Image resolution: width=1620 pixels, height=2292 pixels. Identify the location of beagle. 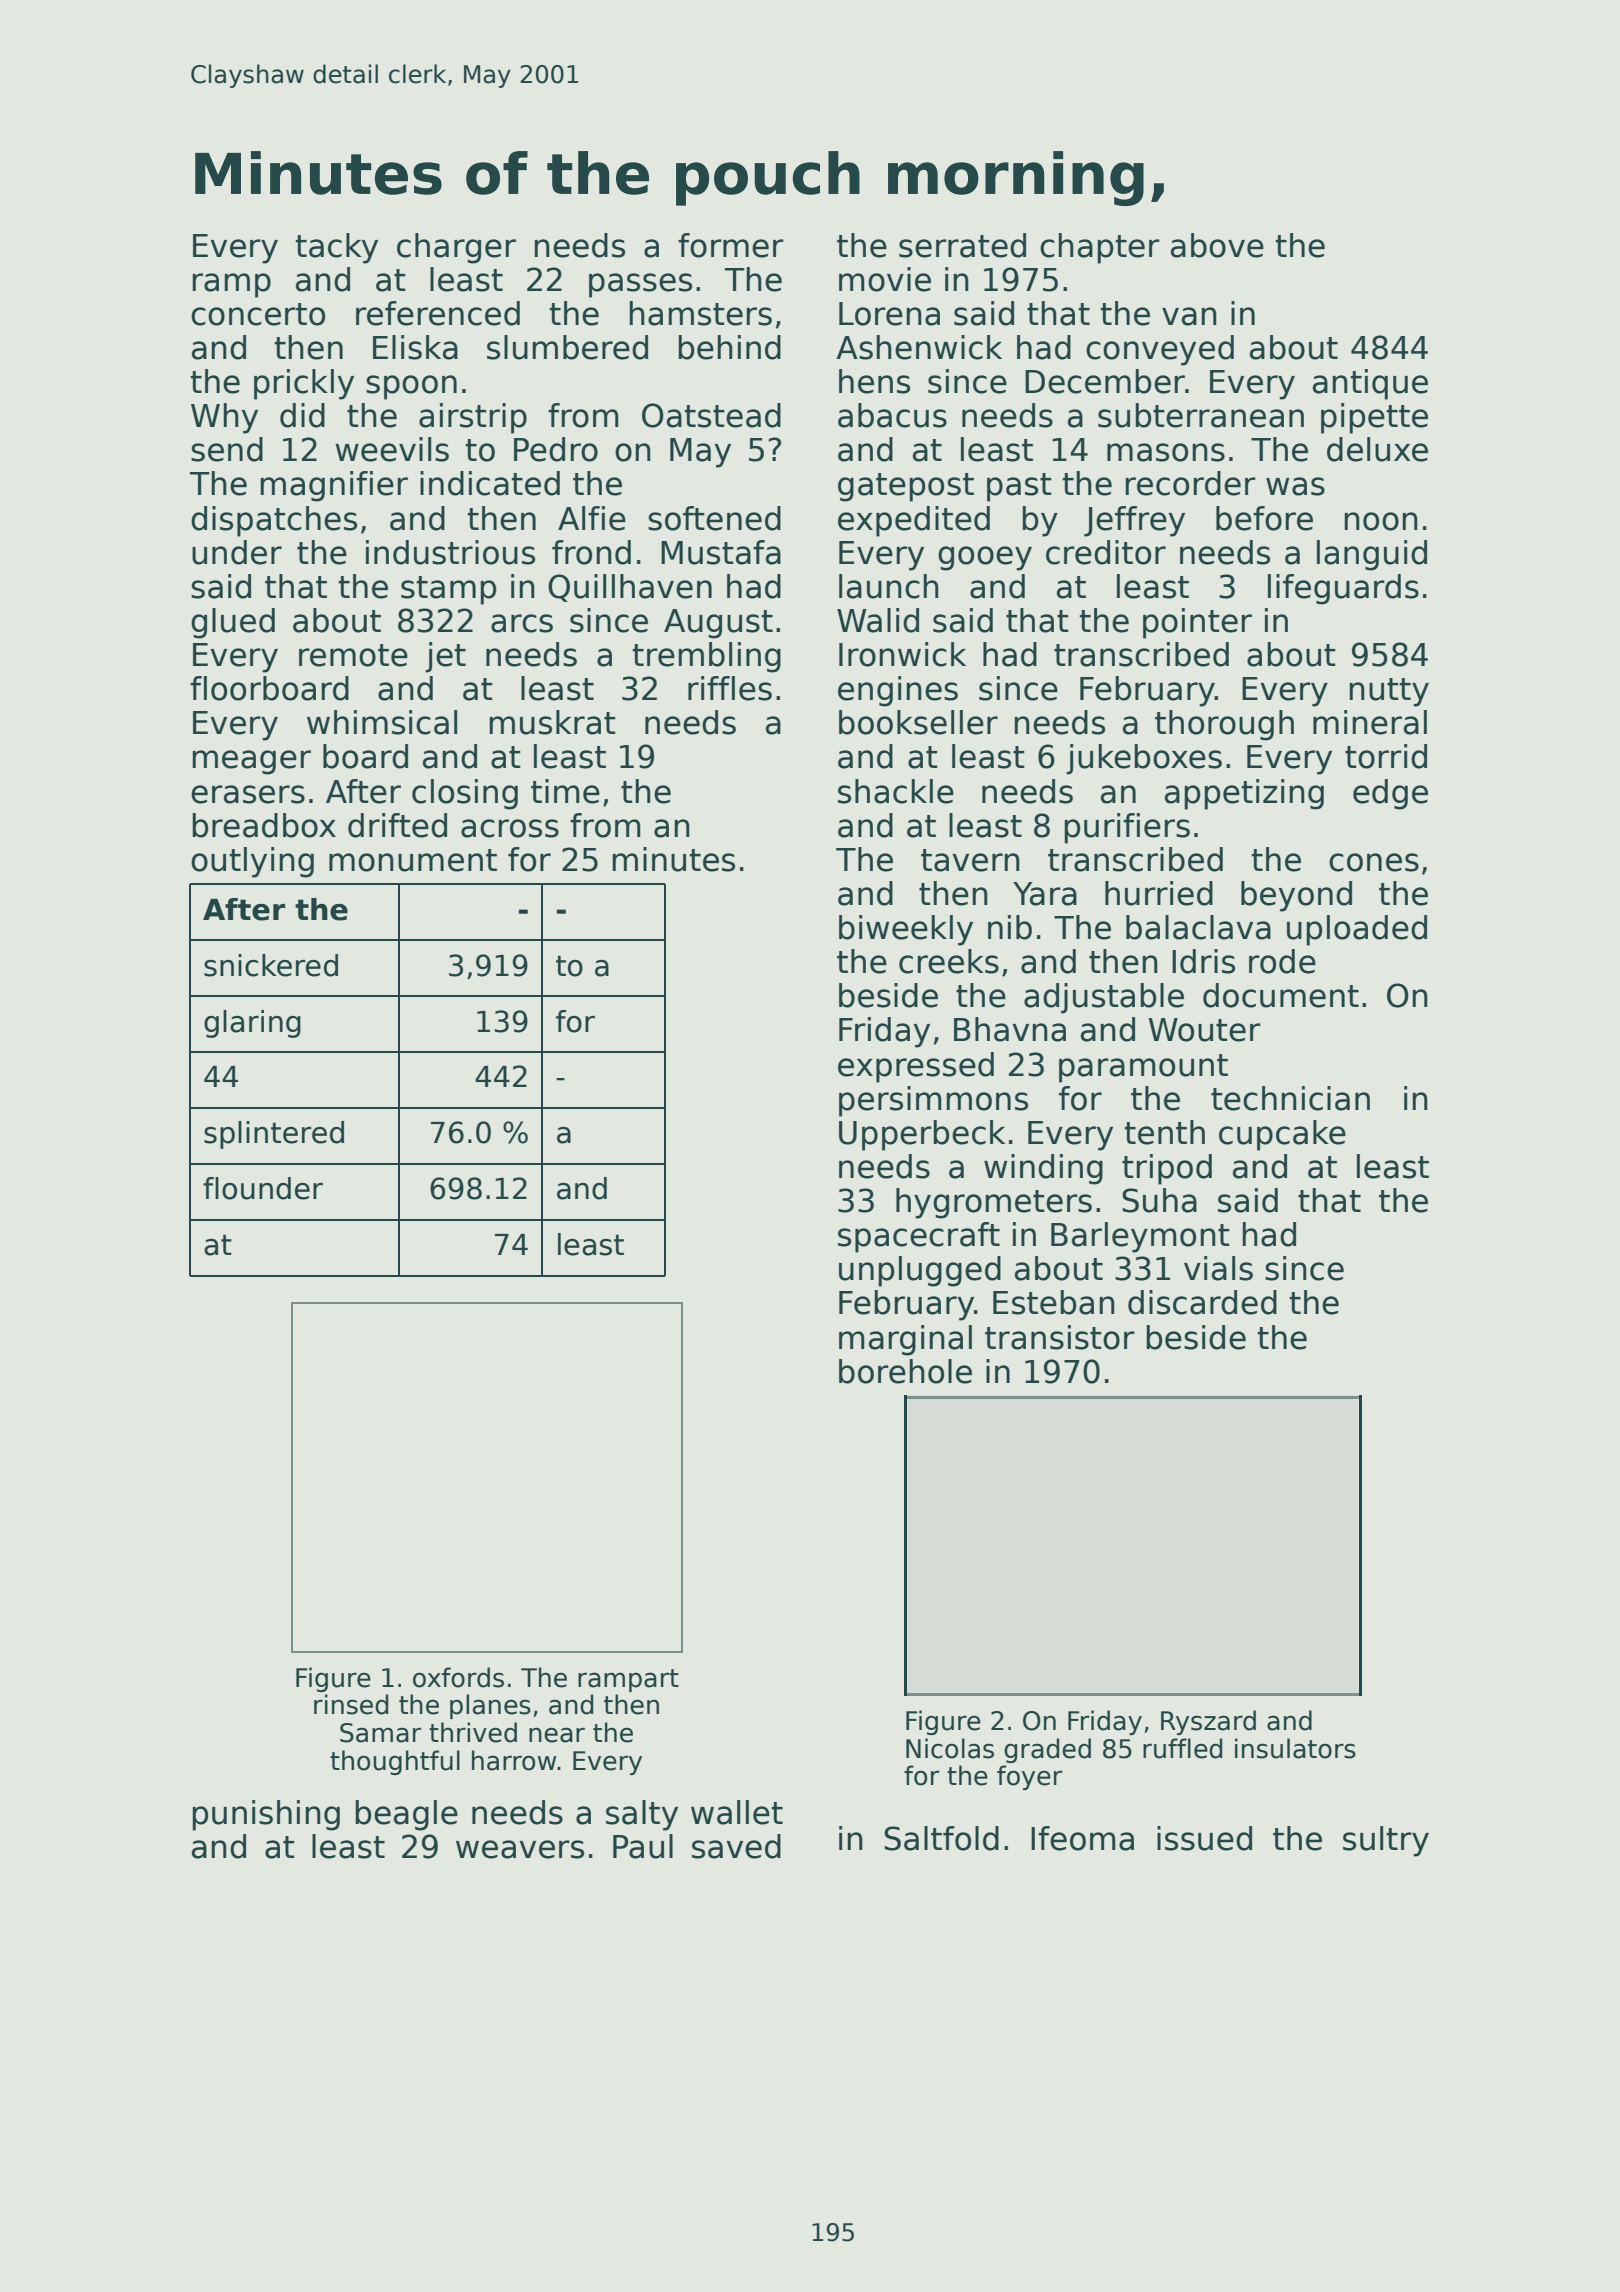
(406, 1815).
